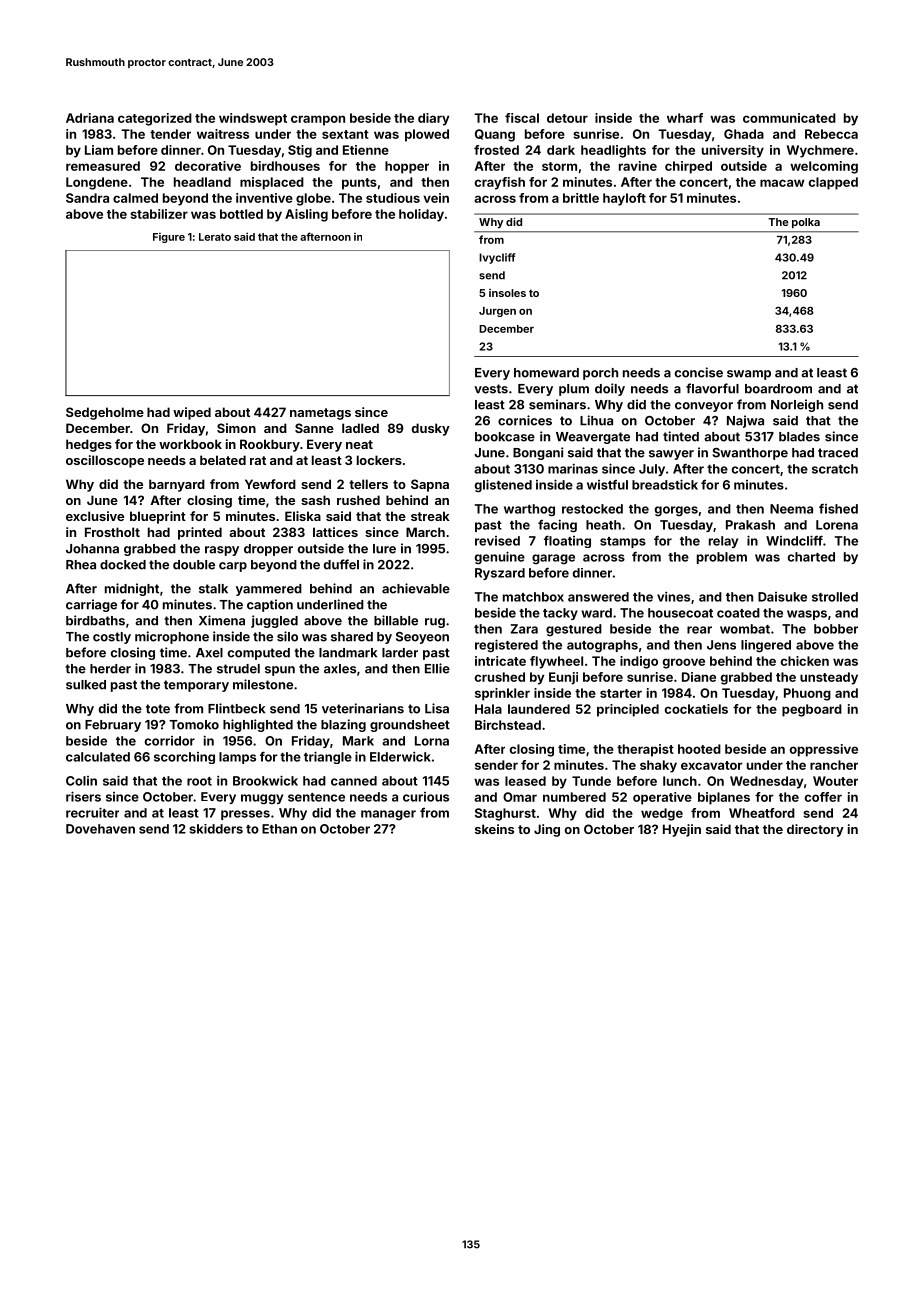 This screenshot has width=924, height=1308. Describe the element at coordinates (158, 517) in the screenshot. I see `blueprint` at that location.
